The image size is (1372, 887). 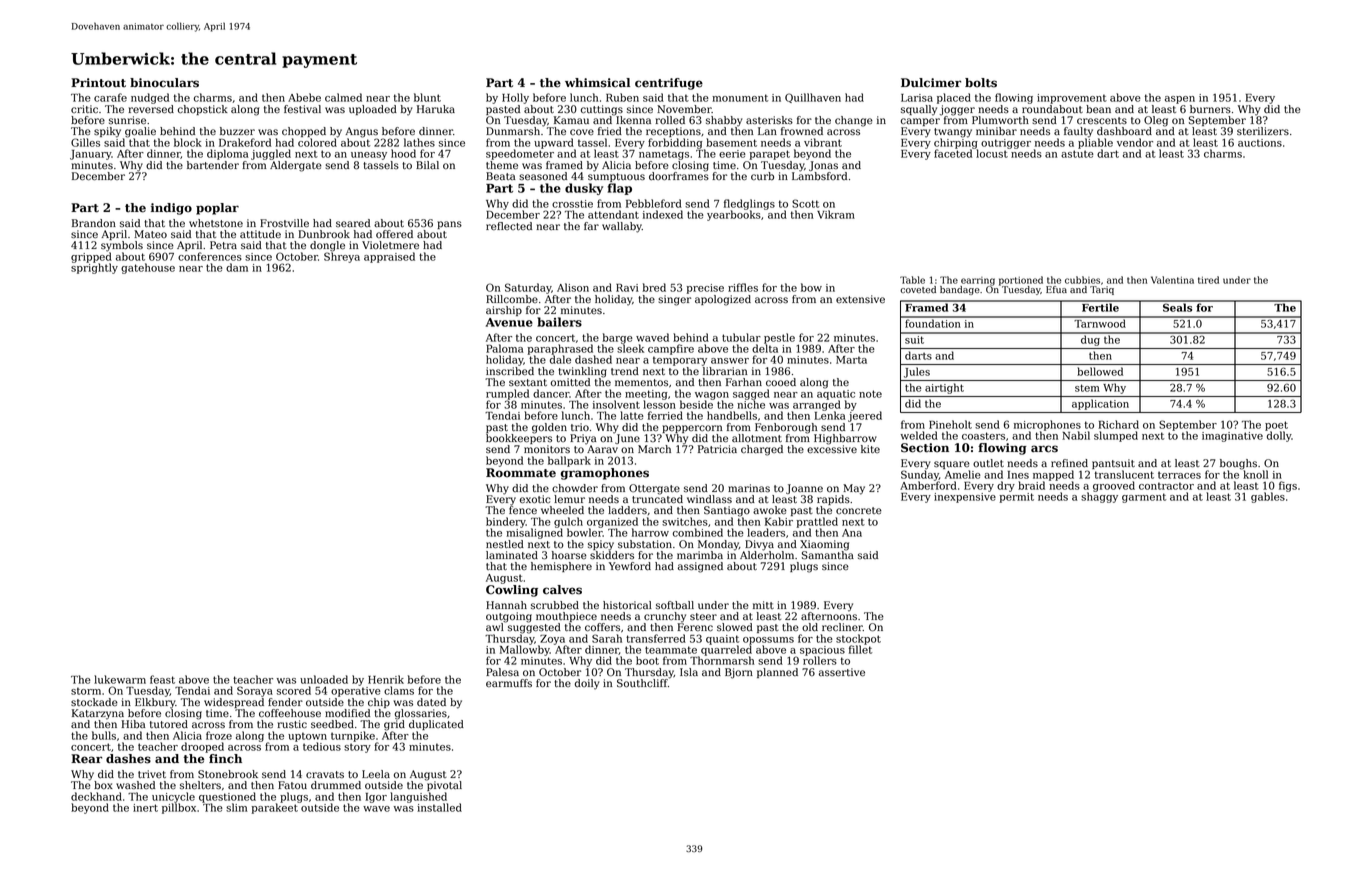 What do you see at coordinates (324, 679) in the document?
I see `unloaded` at bounding box center [324, 679].
